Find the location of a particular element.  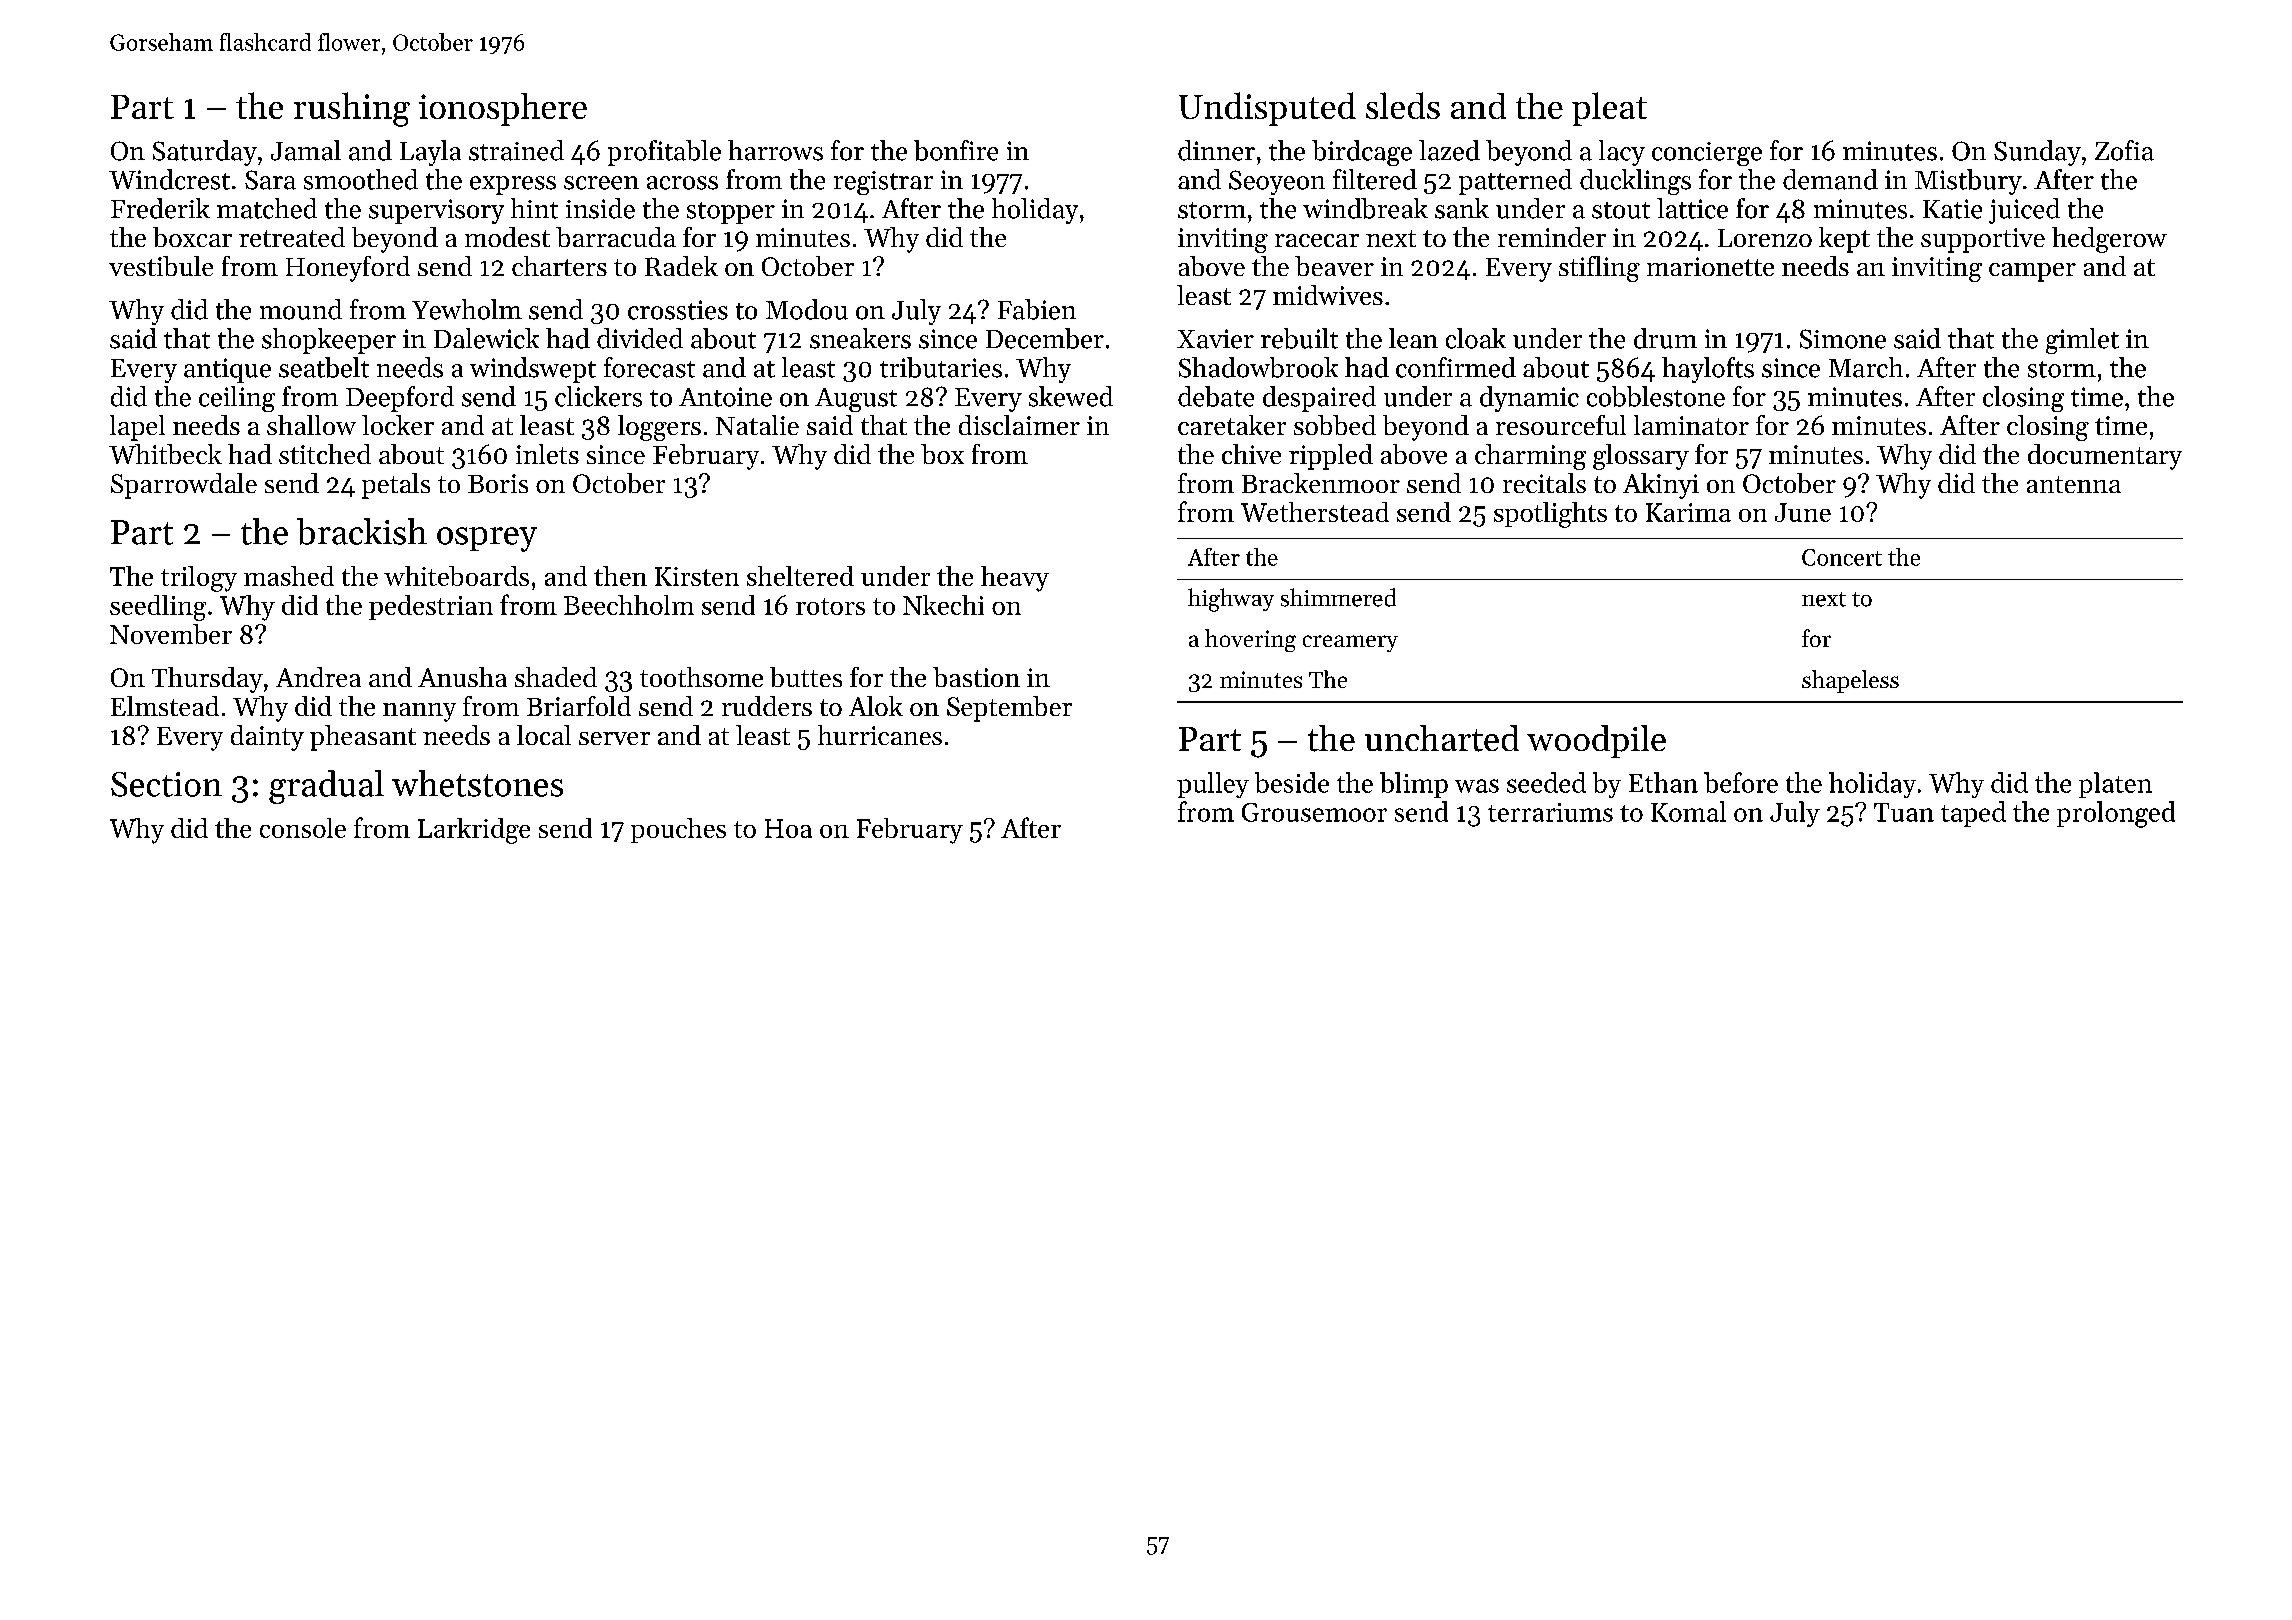

rushing is located at coordinates (352, 109).
